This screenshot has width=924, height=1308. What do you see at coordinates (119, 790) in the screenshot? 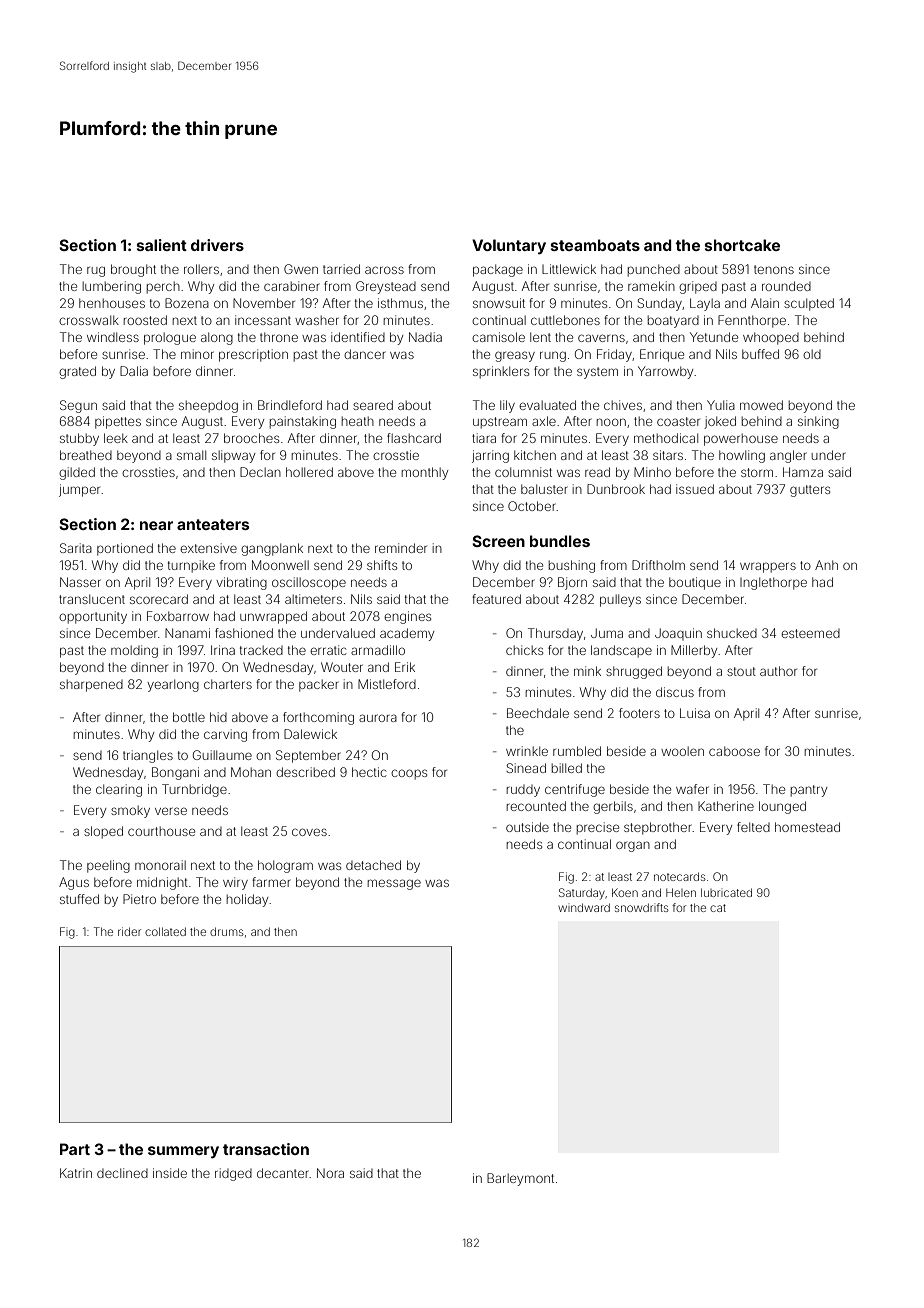
I see `clearing` at bounding box center [119, 790].
